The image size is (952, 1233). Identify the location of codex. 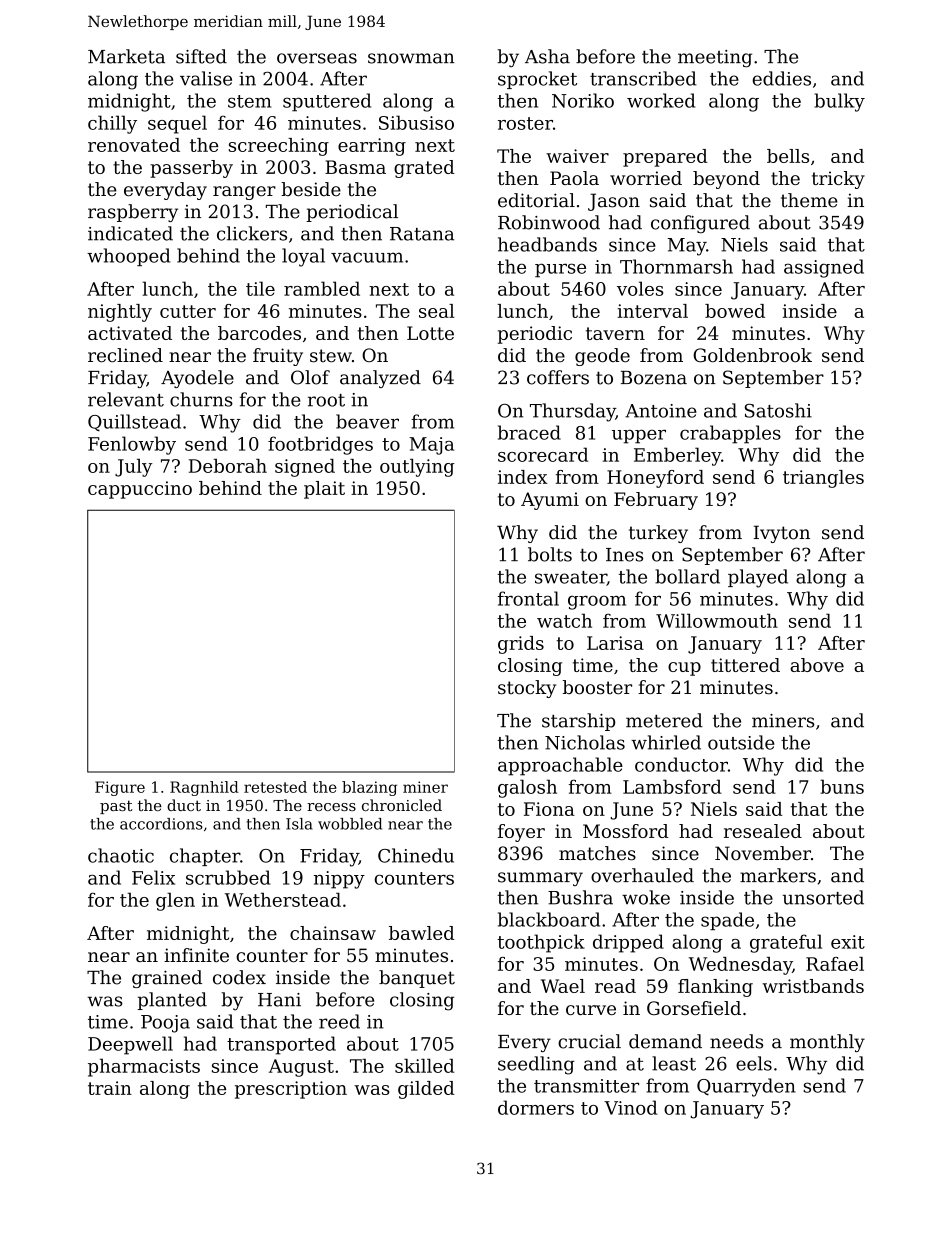
(239, 977).
